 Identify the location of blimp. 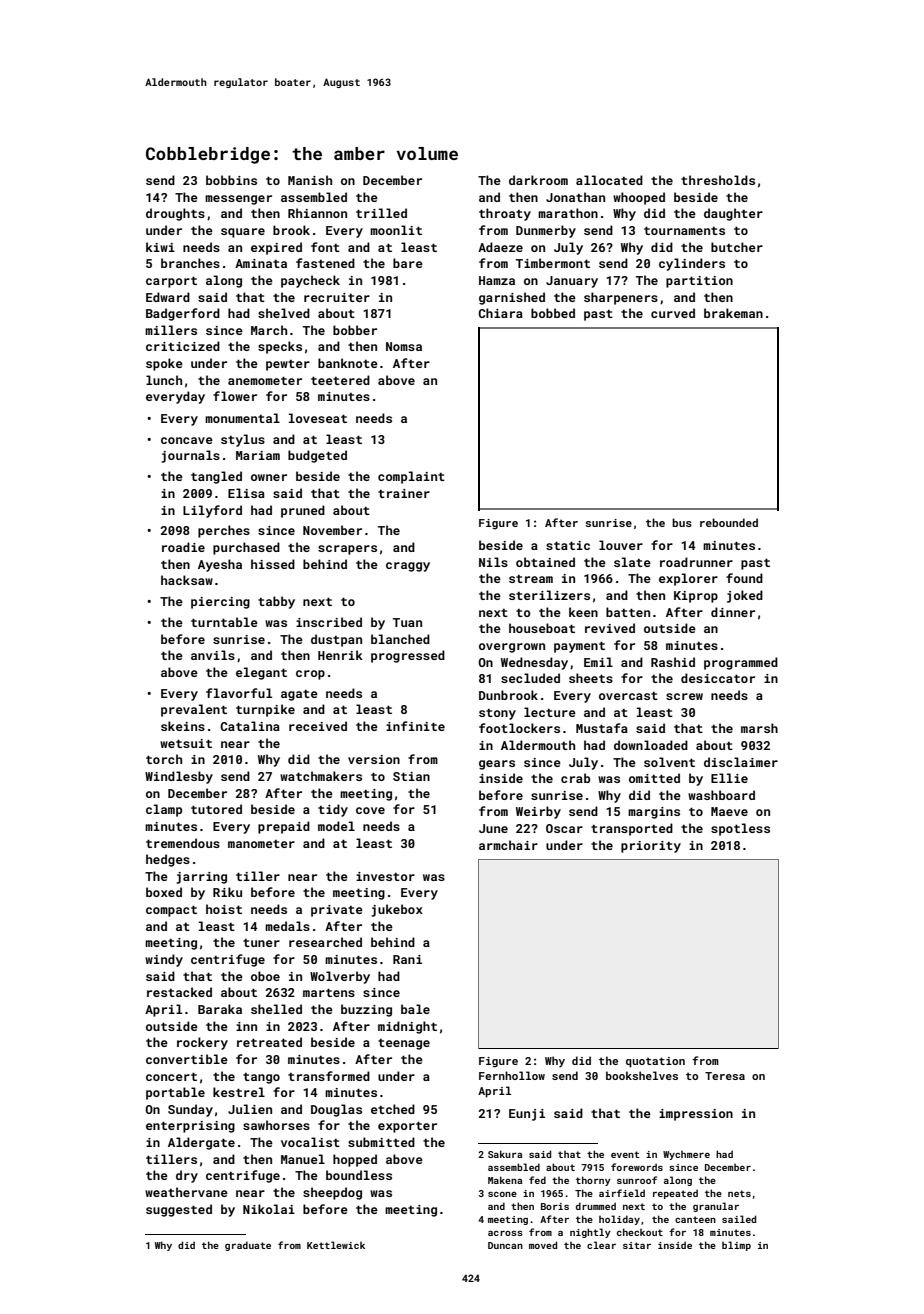
(736, 1246).
